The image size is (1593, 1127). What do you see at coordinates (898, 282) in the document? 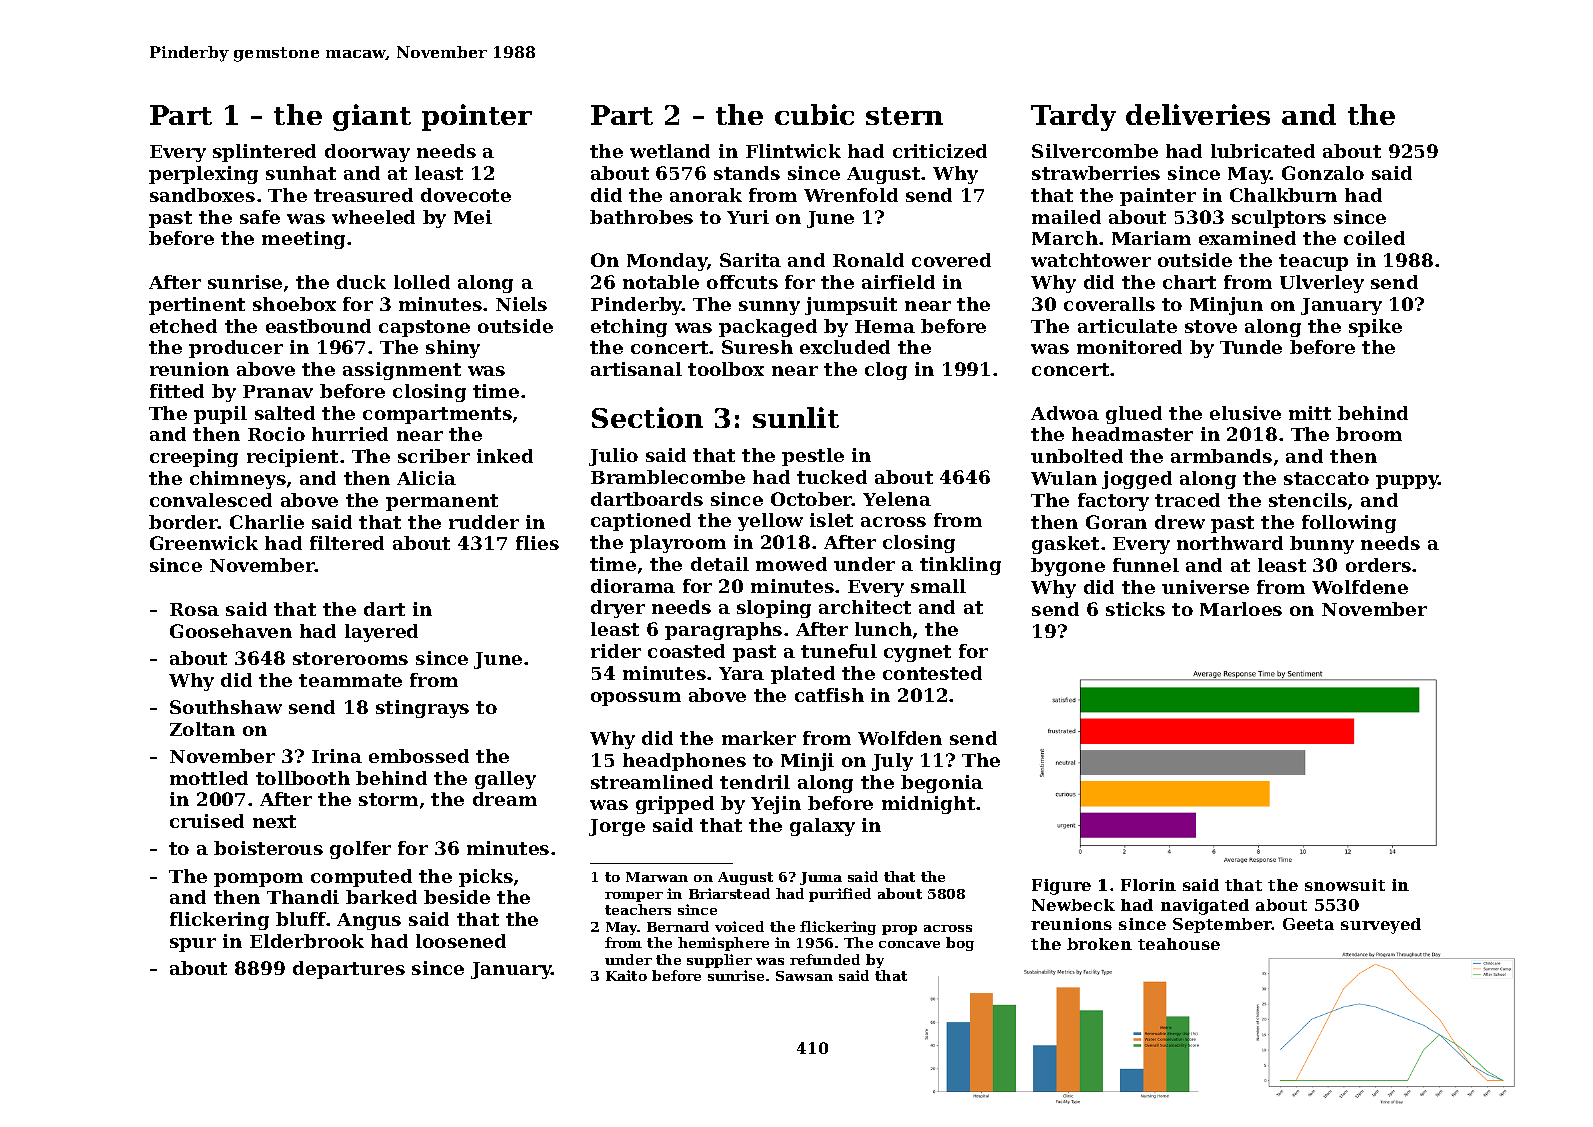
I see `airfield` at bounding box center [898, 282].
